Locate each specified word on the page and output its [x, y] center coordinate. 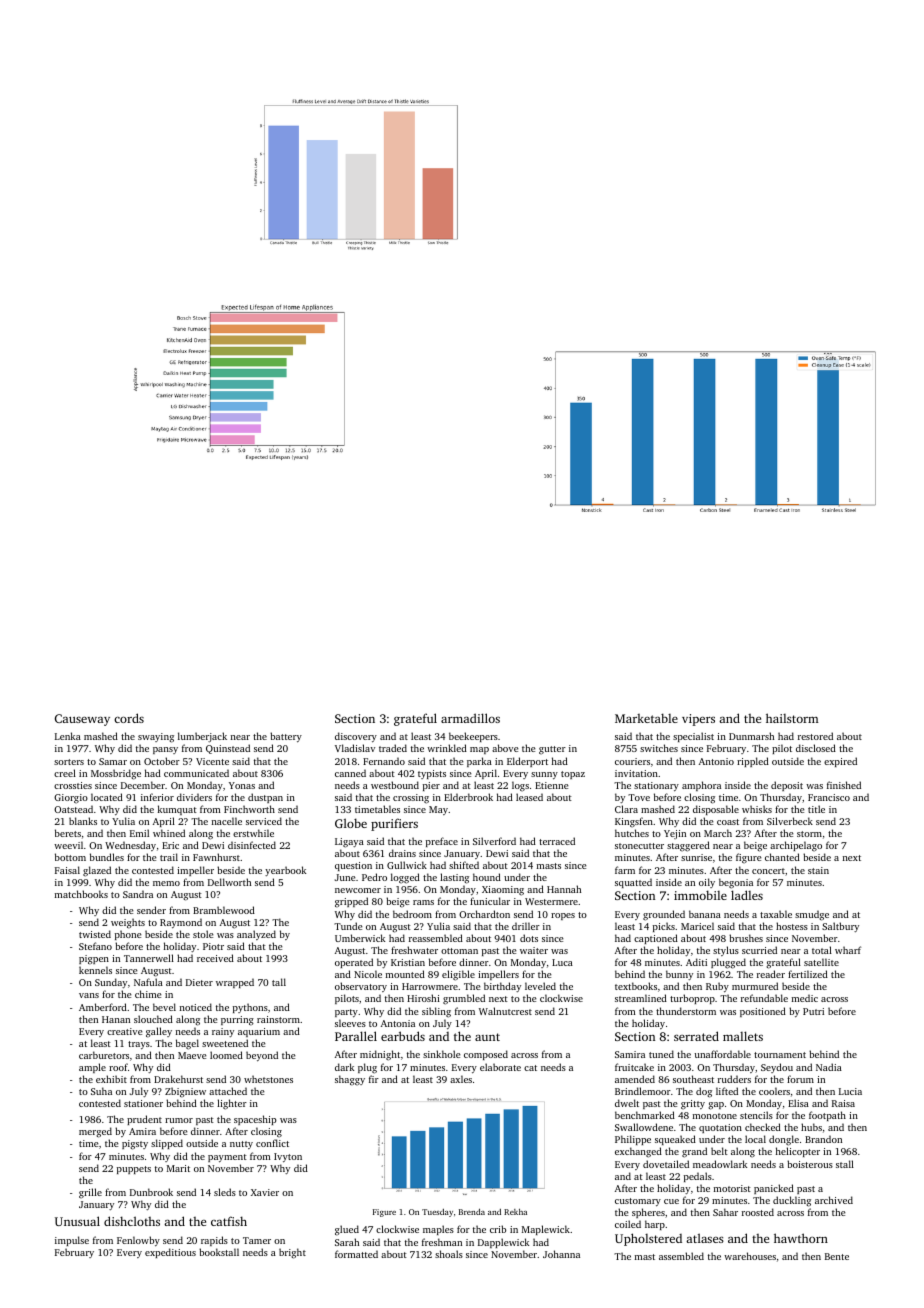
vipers [698, 720]
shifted [464, 865]
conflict [272, 1143]
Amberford [103, 1007]
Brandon [823, 1139]
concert [768, 871]
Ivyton [288, 1157]
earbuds [403, 1036]
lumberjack [202, 737]
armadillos [470, 718]
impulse [72, 1241]
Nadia [829, 1067]
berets [68, 833]
